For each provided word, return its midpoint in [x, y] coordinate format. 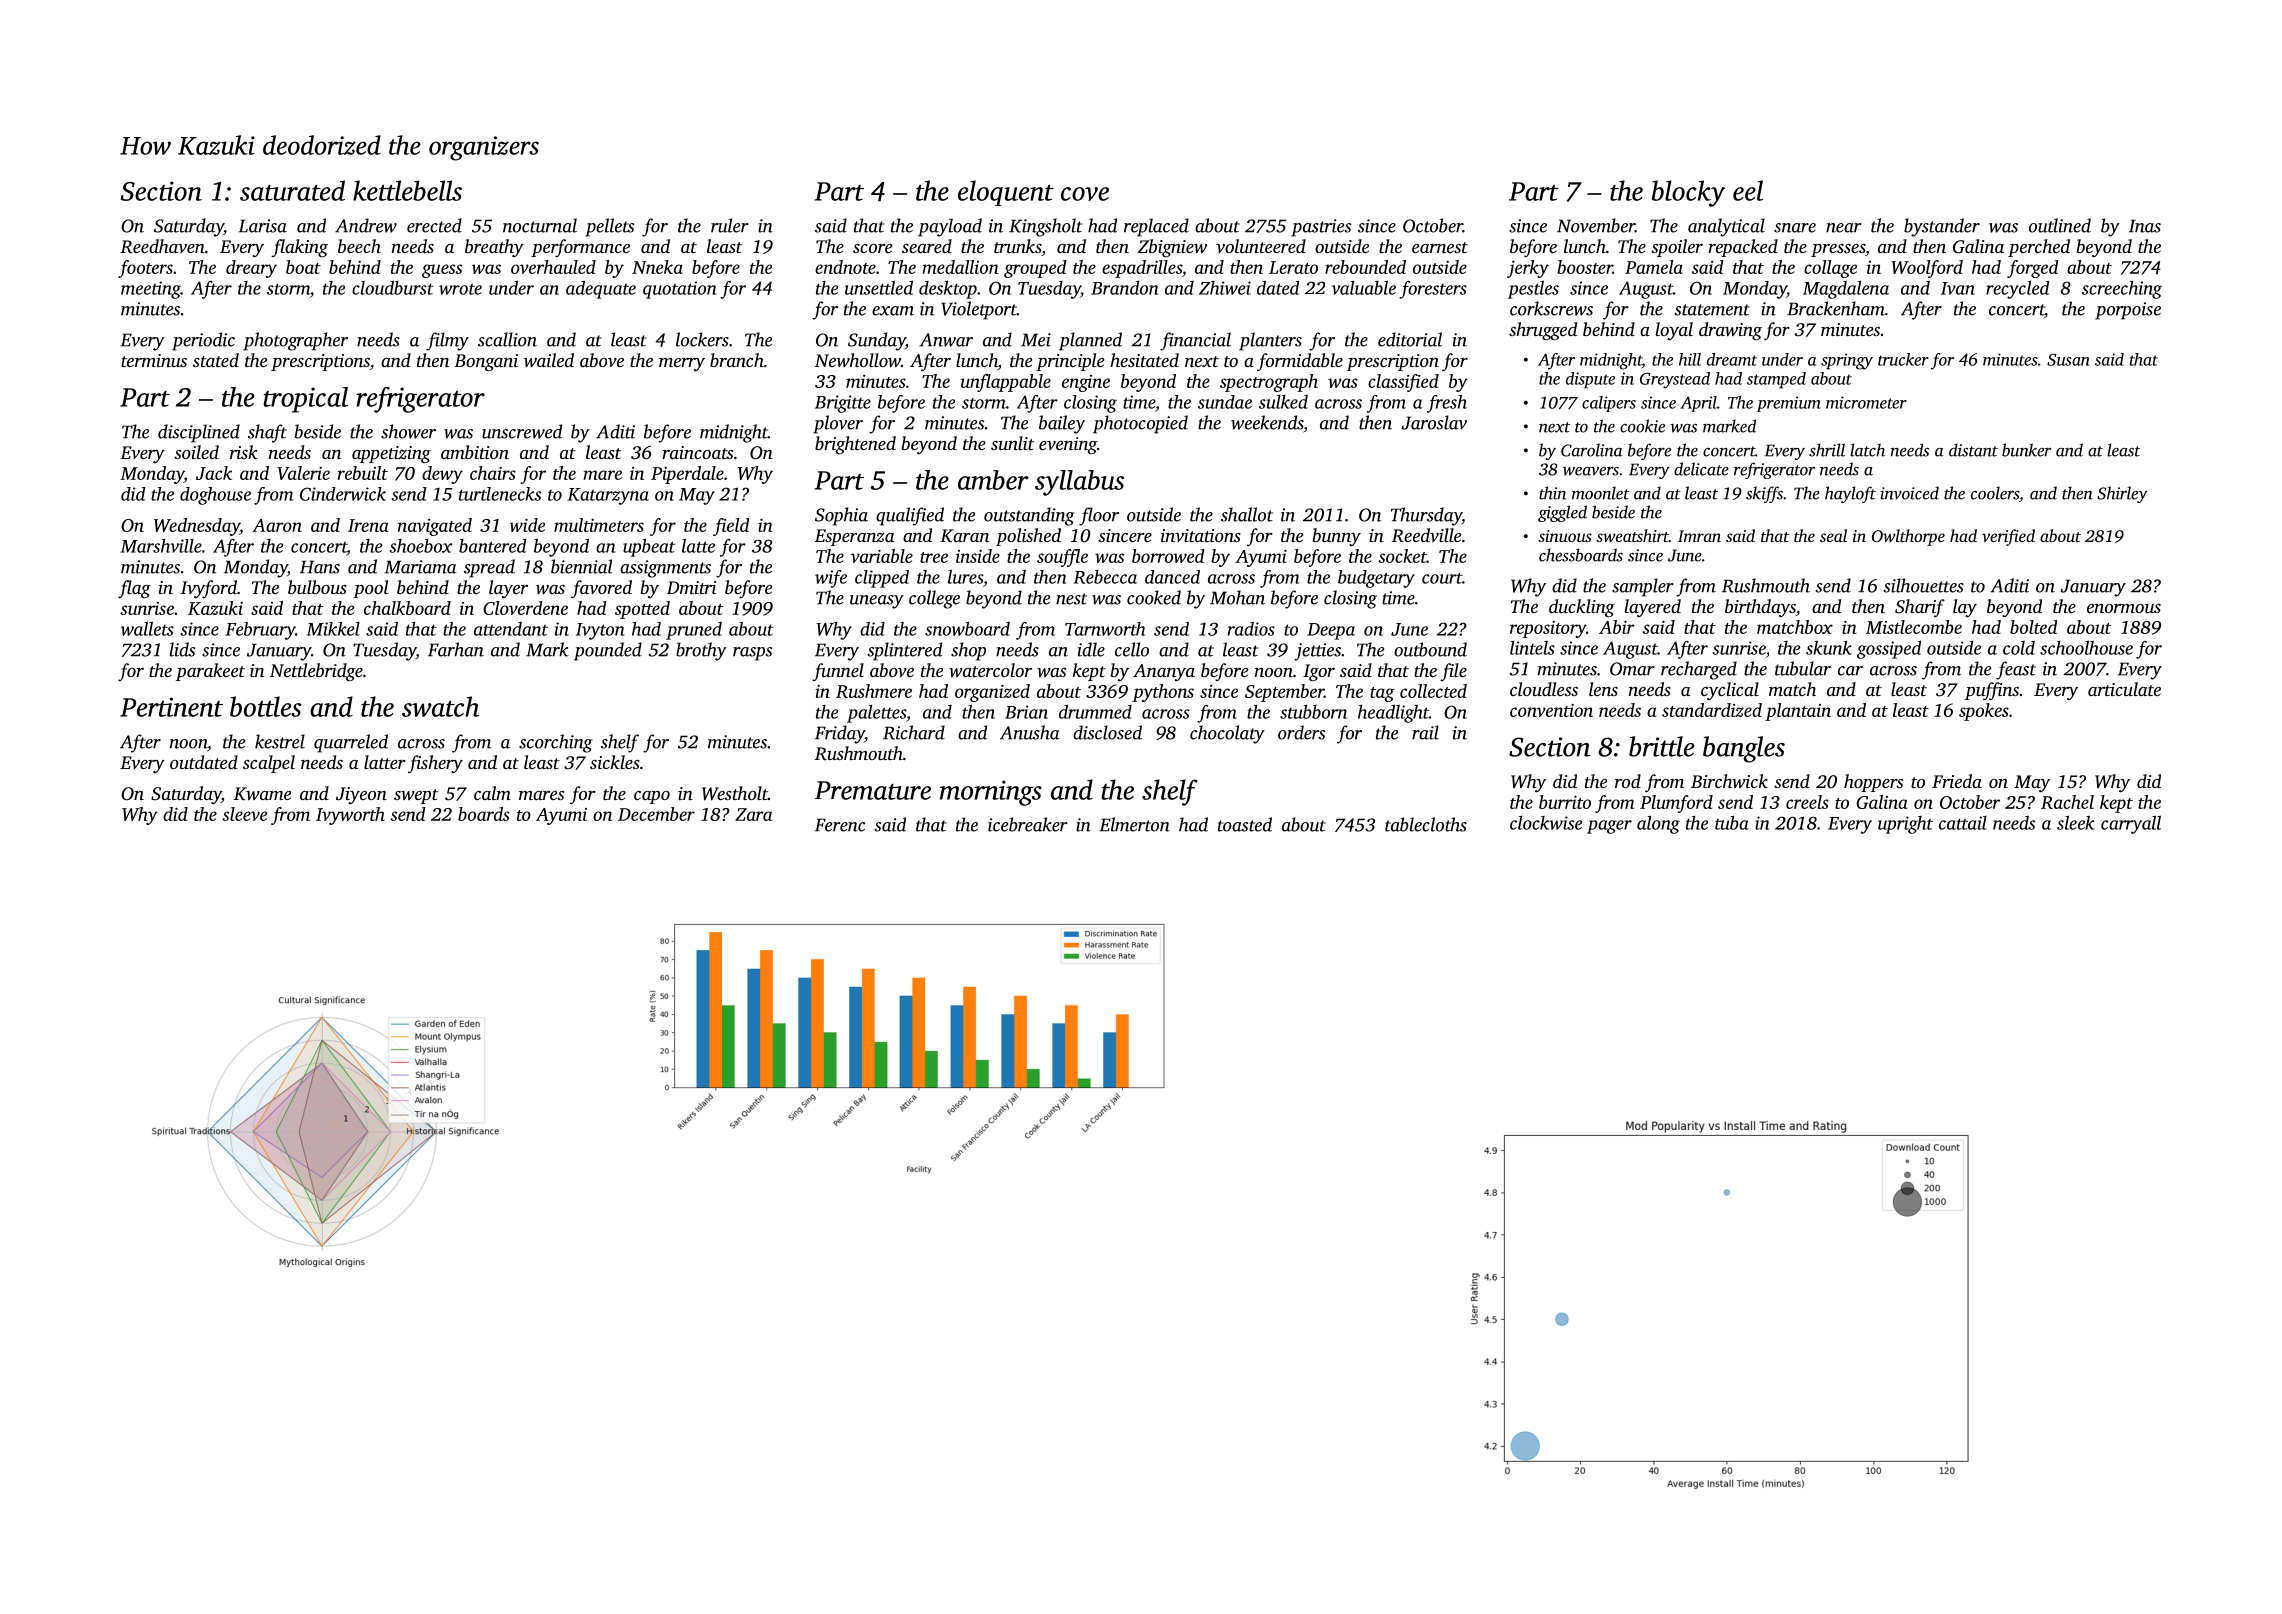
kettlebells [407, 190]
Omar [1632, 669]
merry [682, 365]
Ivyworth [350, 816]
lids [182, 649]
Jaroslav [1434, 422]
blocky [1688, 193]
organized [992, 693]
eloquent [1006, 193]
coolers [1995, 493]
